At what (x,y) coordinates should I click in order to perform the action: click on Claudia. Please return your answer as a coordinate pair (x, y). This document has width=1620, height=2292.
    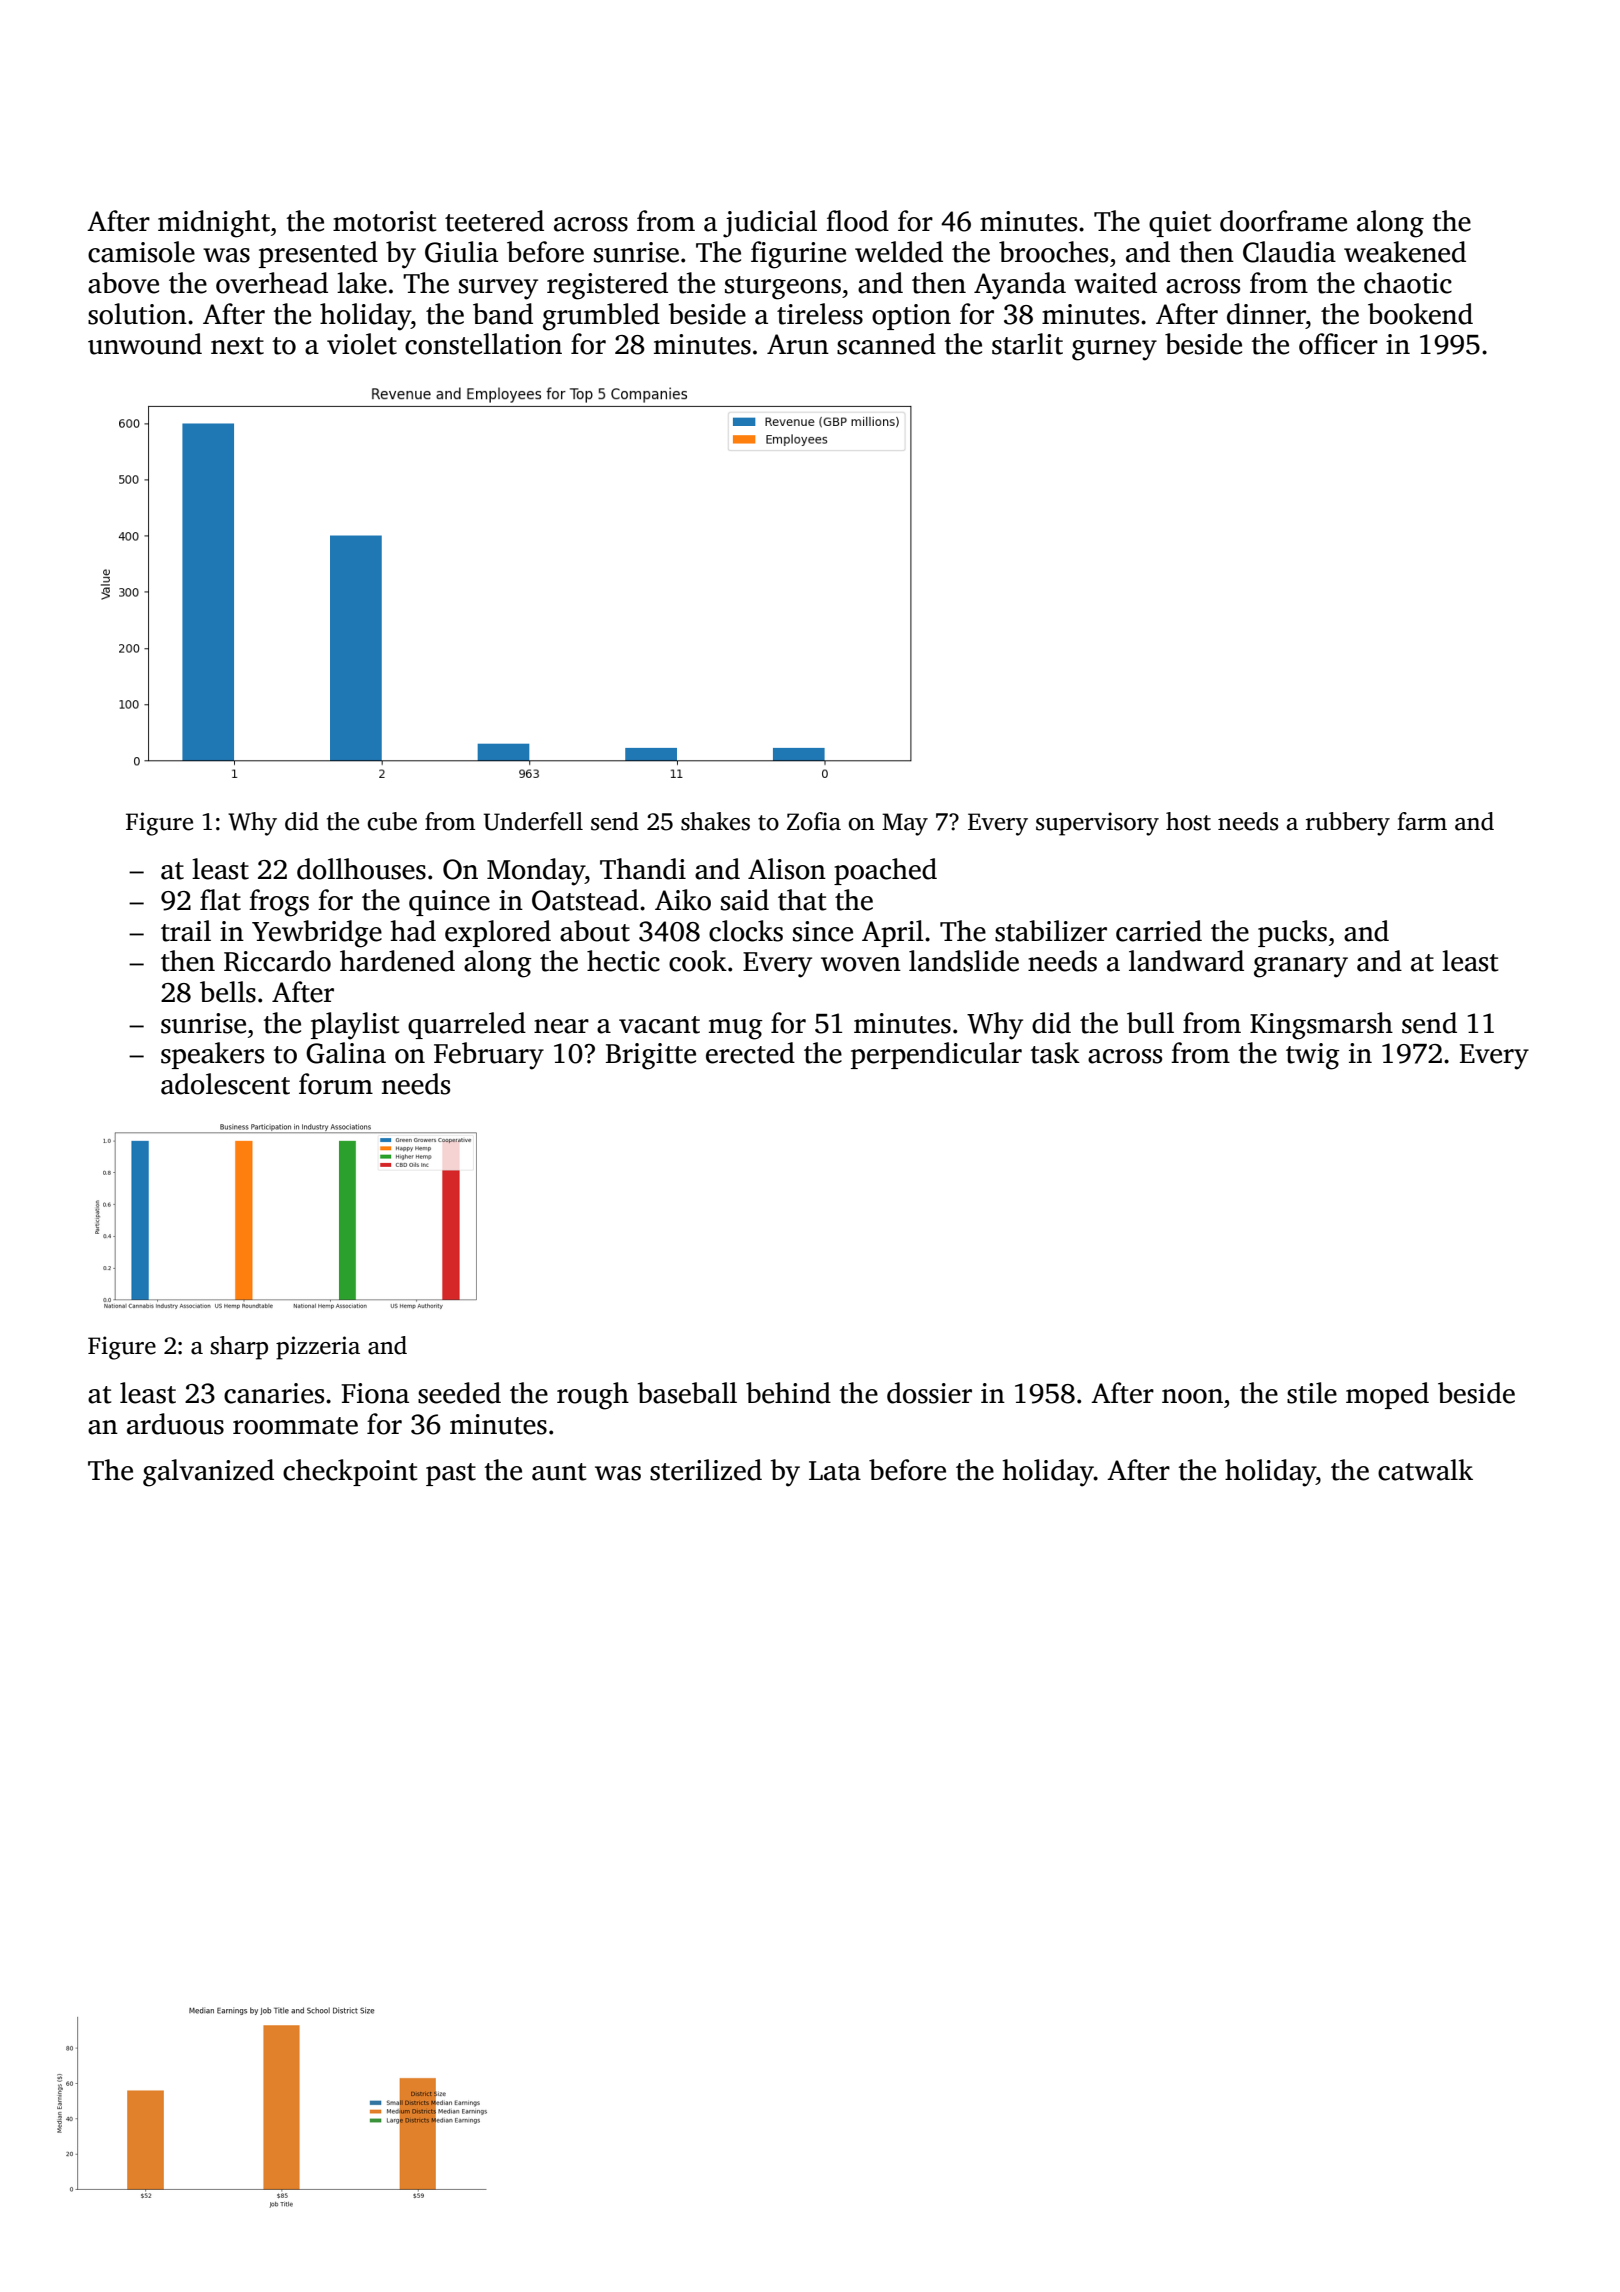
    Looking at the image, I should click on (1289, 252).
